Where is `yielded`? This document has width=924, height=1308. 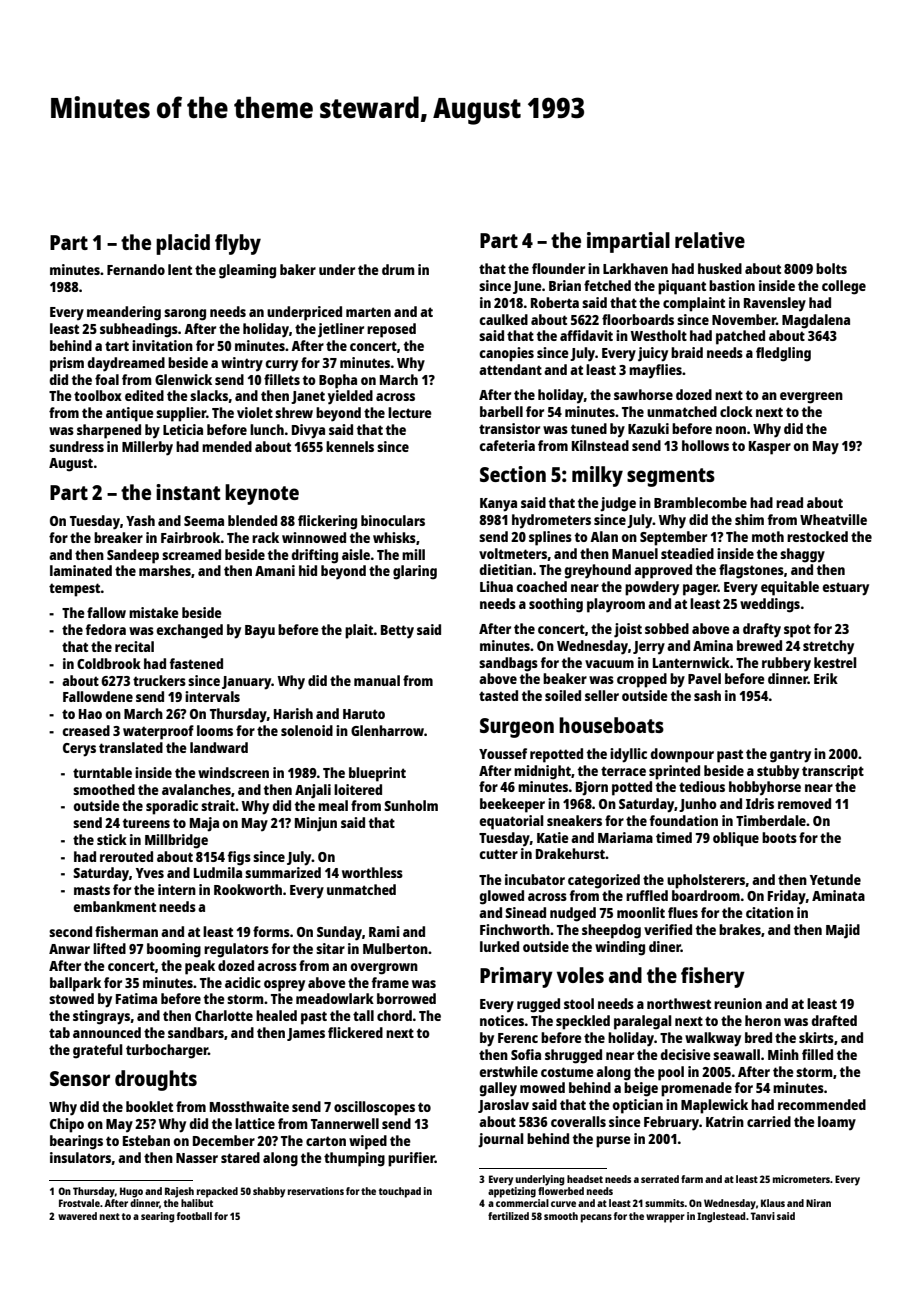 yielded is located at coordinates (350, 397).
